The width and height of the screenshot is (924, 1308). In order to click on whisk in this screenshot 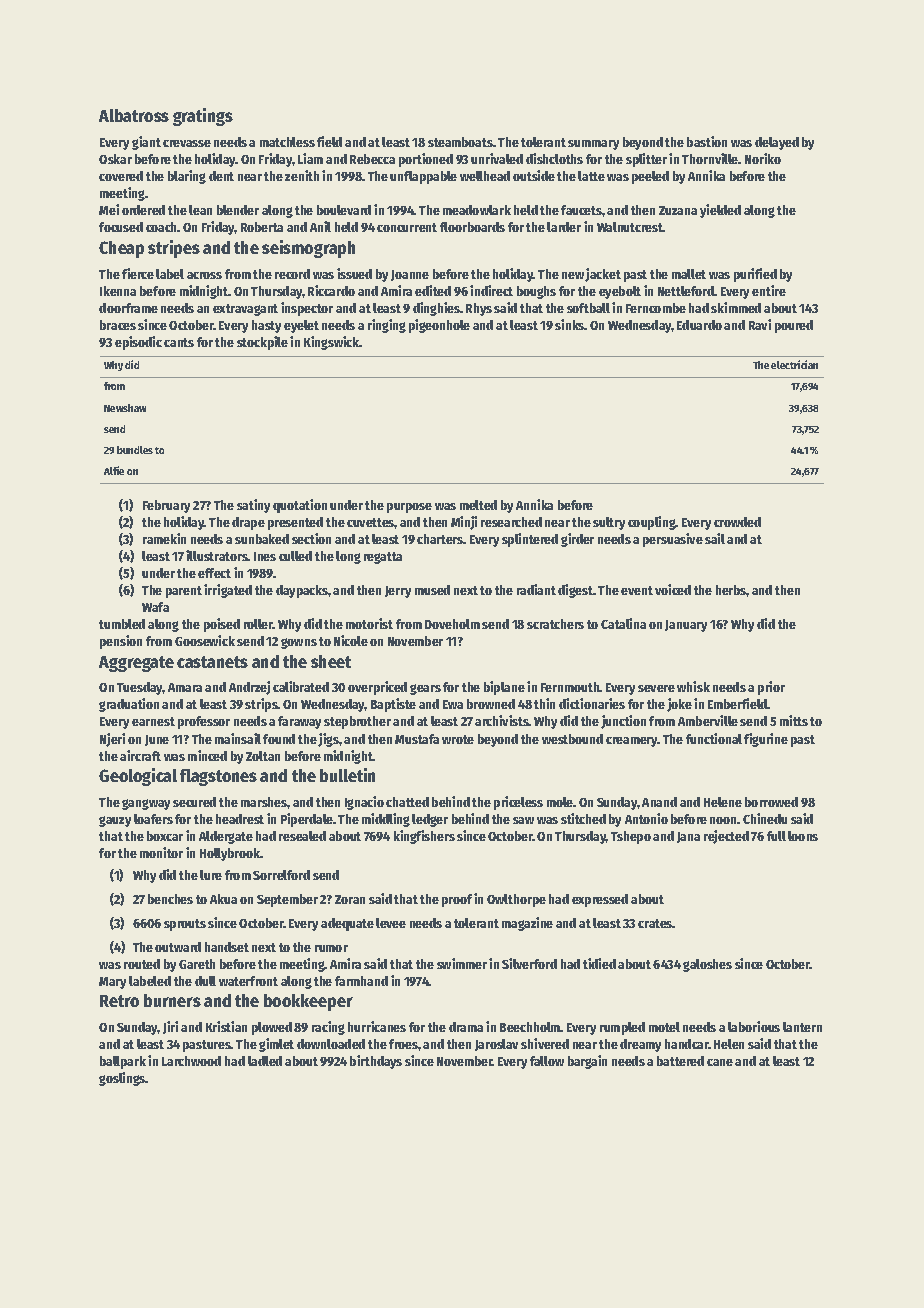, I will do `click(693, 686)`.
